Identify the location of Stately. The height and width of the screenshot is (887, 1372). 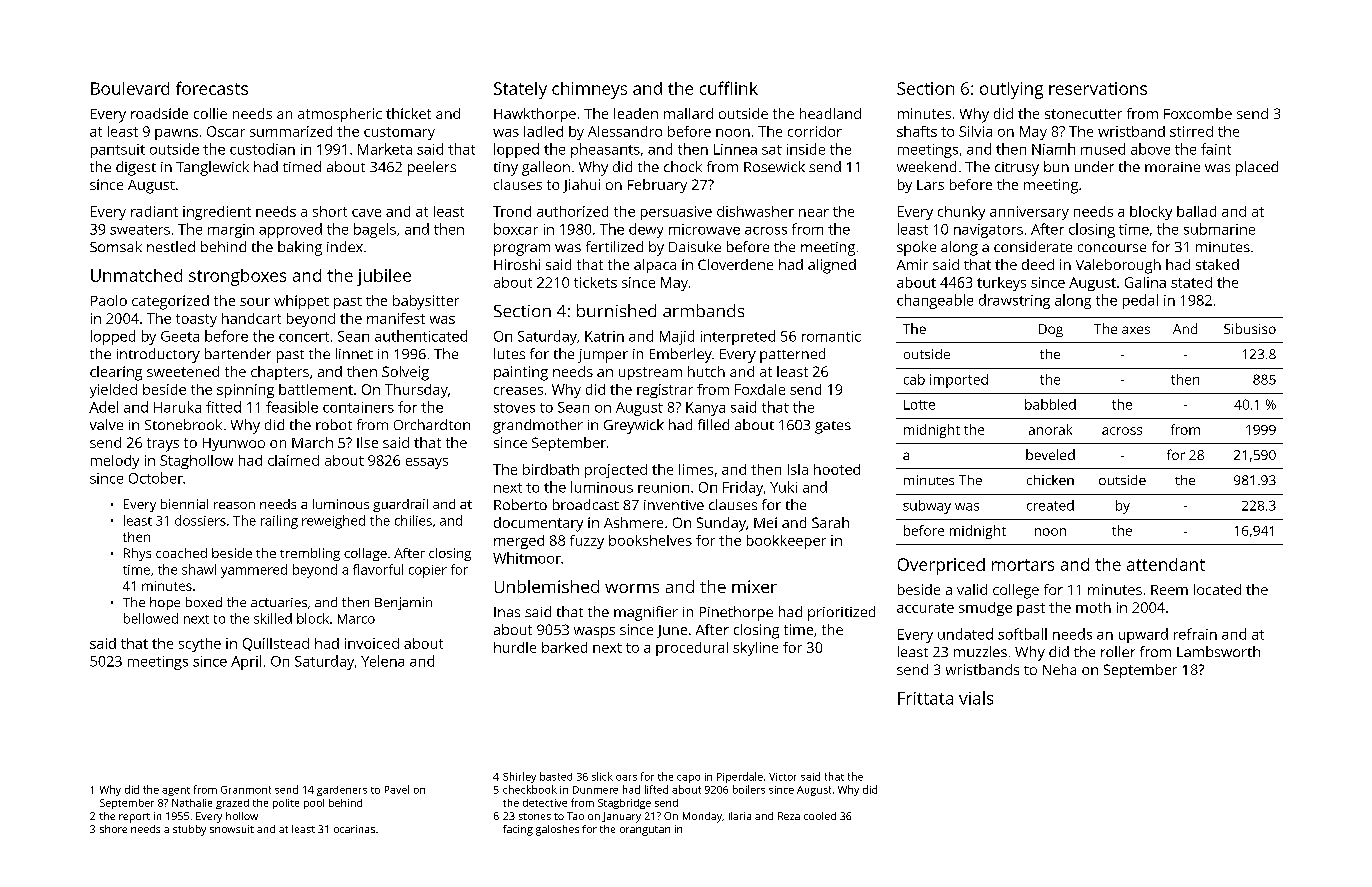
(520, 90).
